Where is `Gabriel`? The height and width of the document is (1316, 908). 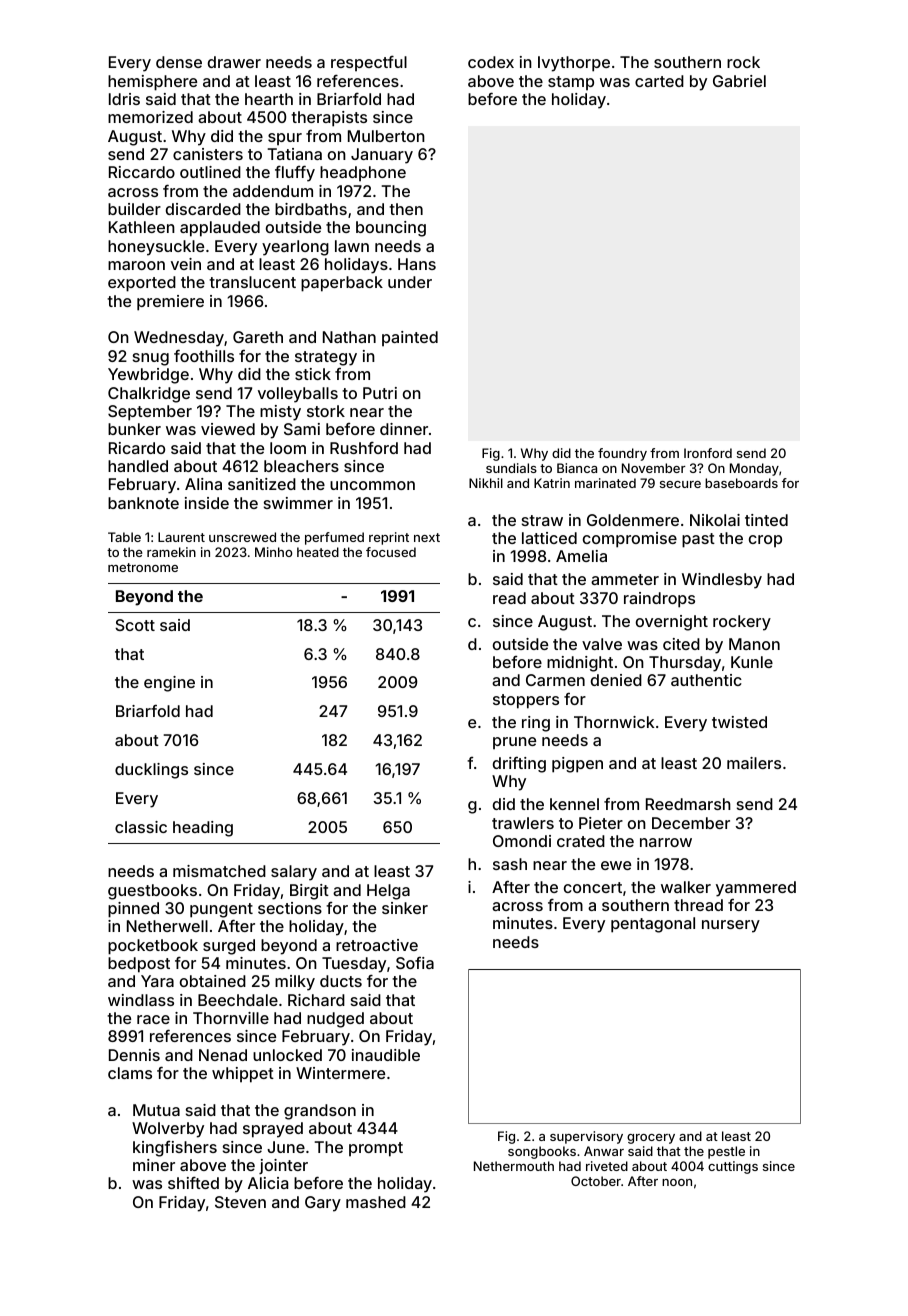
Gabriel is located at coordinates (739, 81).
